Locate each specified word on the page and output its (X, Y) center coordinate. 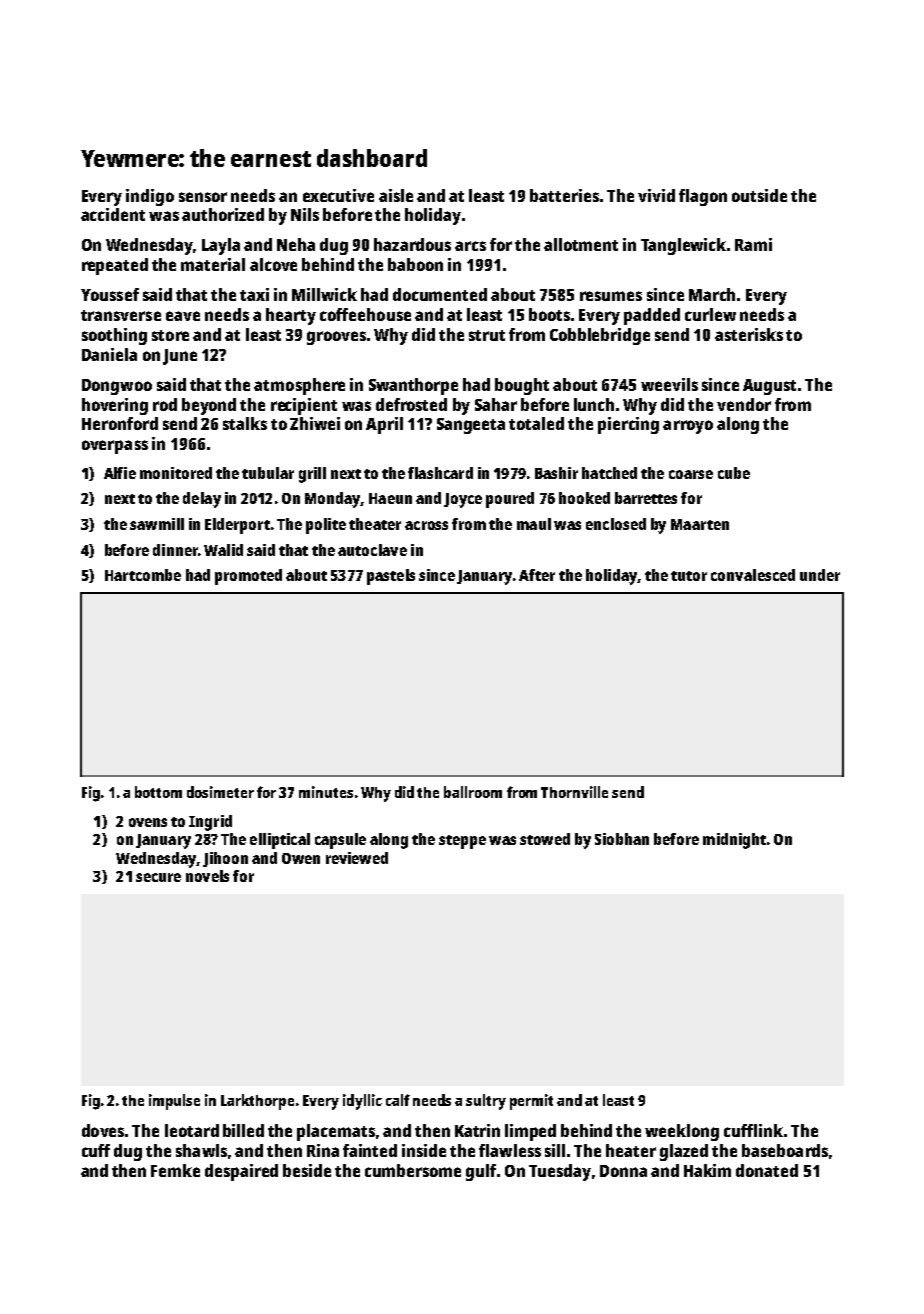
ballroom (473, 792)
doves (103, 1130)
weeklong (682, 1132)
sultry (486, 1102)
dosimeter (220, 792)
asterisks (749, 334)
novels (207, 876)
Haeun (390, 498)
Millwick (324, 294)
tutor (689, 576)
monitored (176, 473)
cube (734, 473)
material (213, 264)
